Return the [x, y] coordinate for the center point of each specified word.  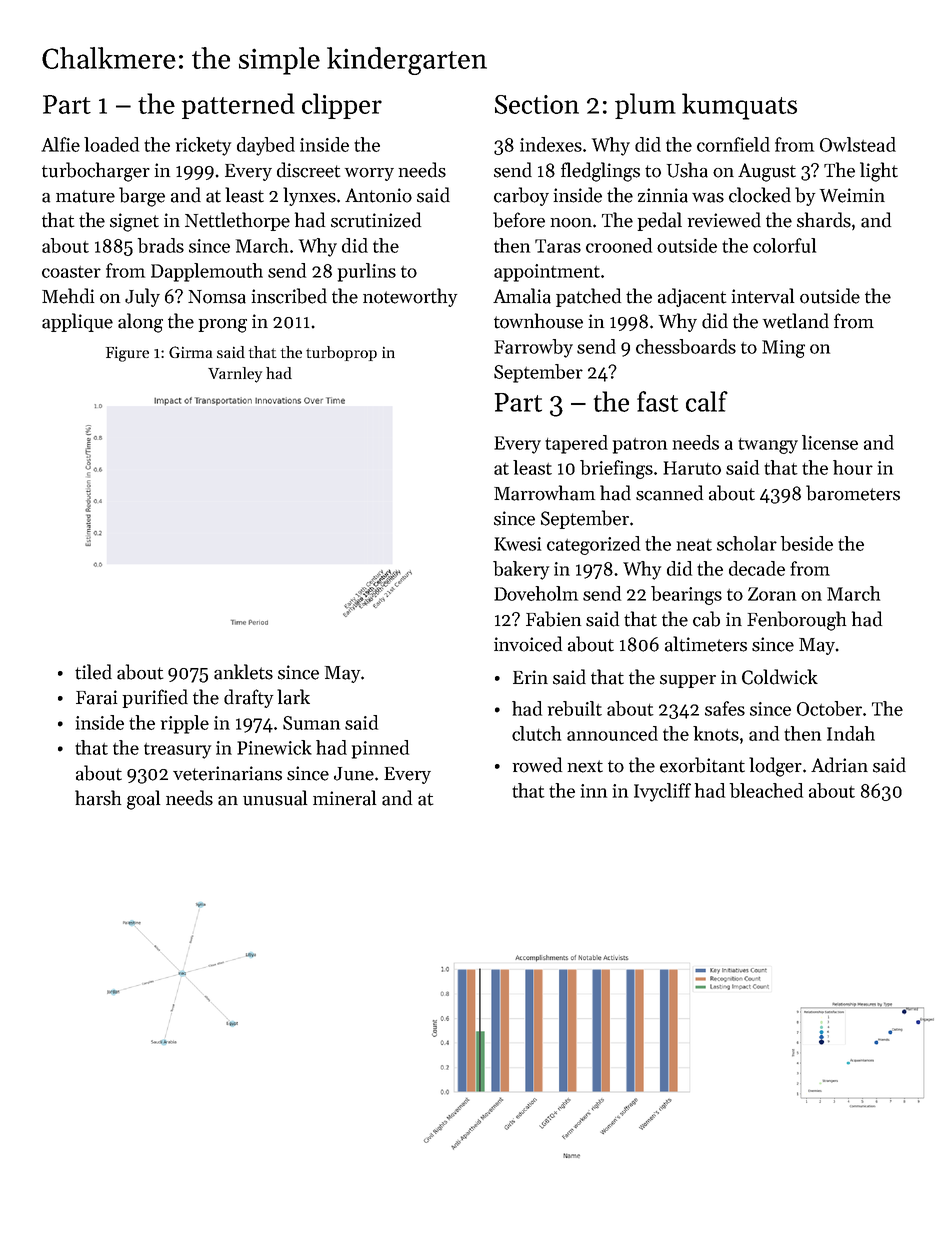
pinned [380, 749]
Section [537, 104]
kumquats [739, 106]
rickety [203, 146]
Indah [851, 733]
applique [77, 322]
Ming [783, 349]
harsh [98, 798]
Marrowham [544, 493]
